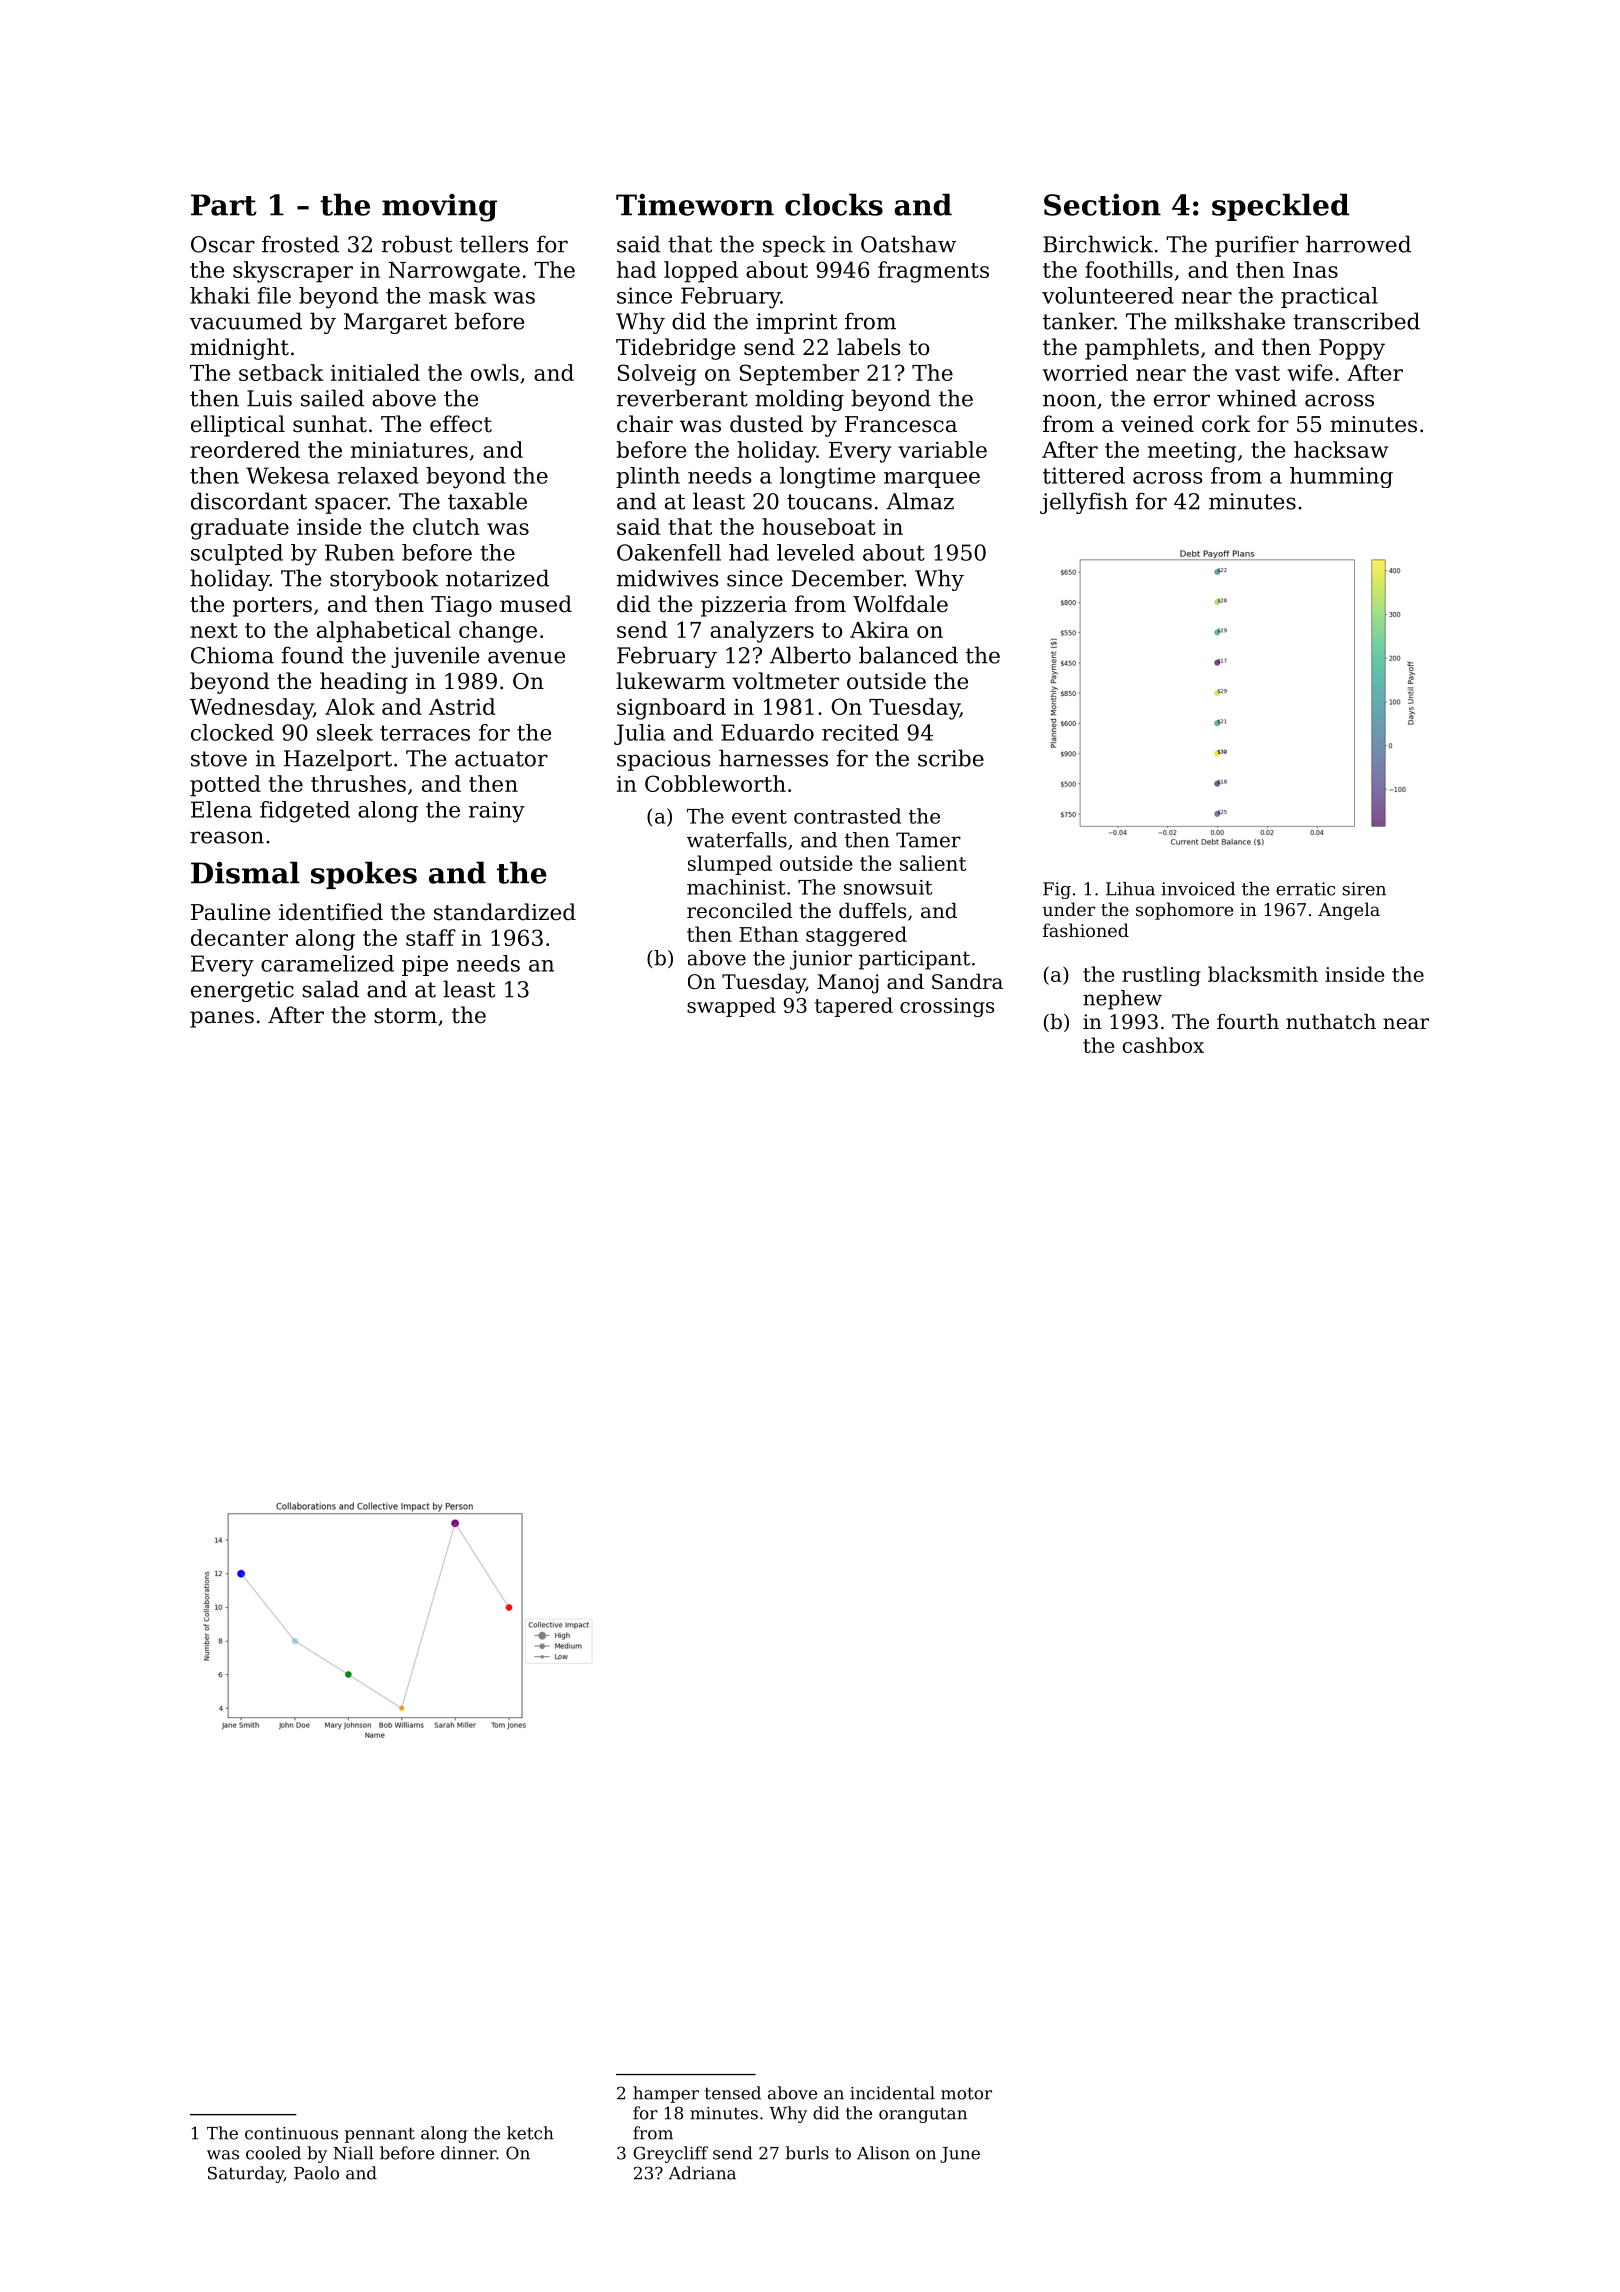 The width and height of the screenshot is (1620, 2292). Describe the element at coordinates (892, 2093) in the screenshot. I see `incidental` at that location.
